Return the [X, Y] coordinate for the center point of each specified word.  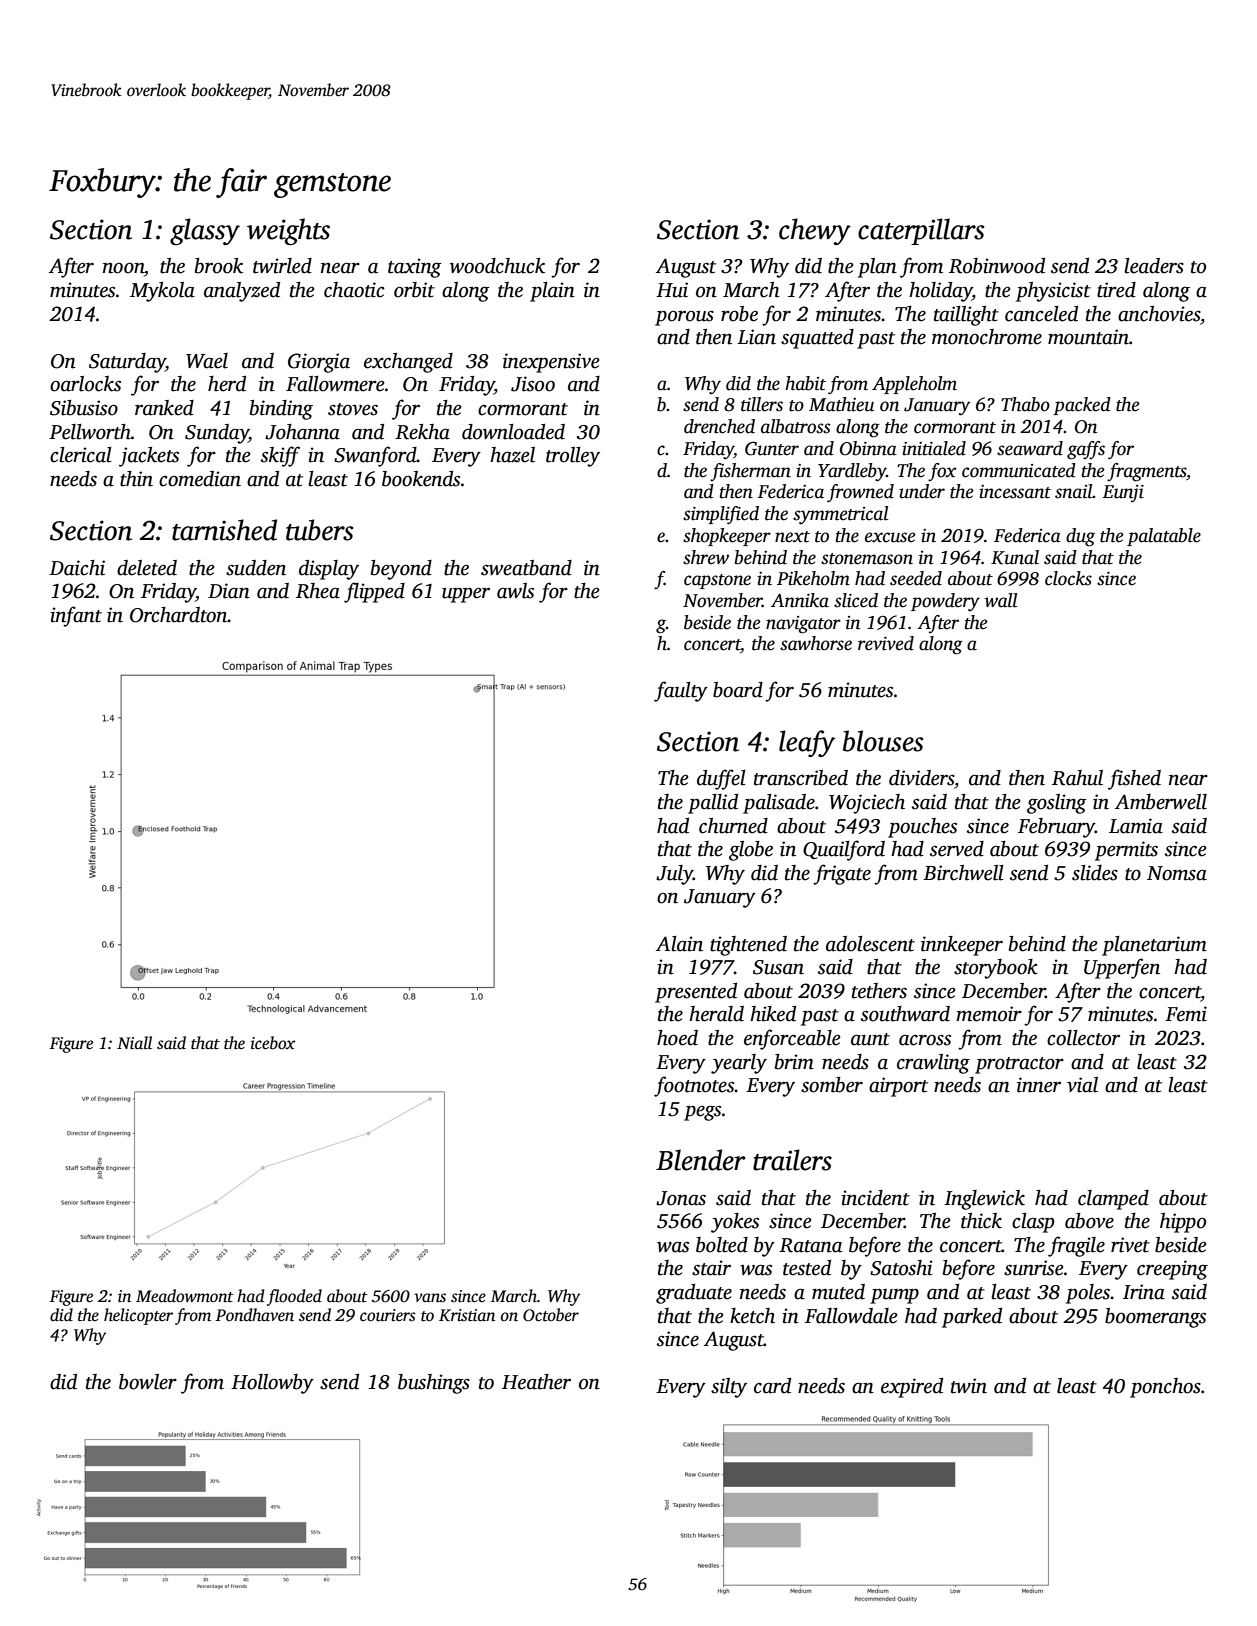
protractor [1019, 1065]
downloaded [513, 432]
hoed [677, 1038]
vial [1082, 1085]
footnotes [694, 1086]
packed [1082, 406]
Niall [134, 1043]
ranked [164, 408]
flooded [294, 1297]
